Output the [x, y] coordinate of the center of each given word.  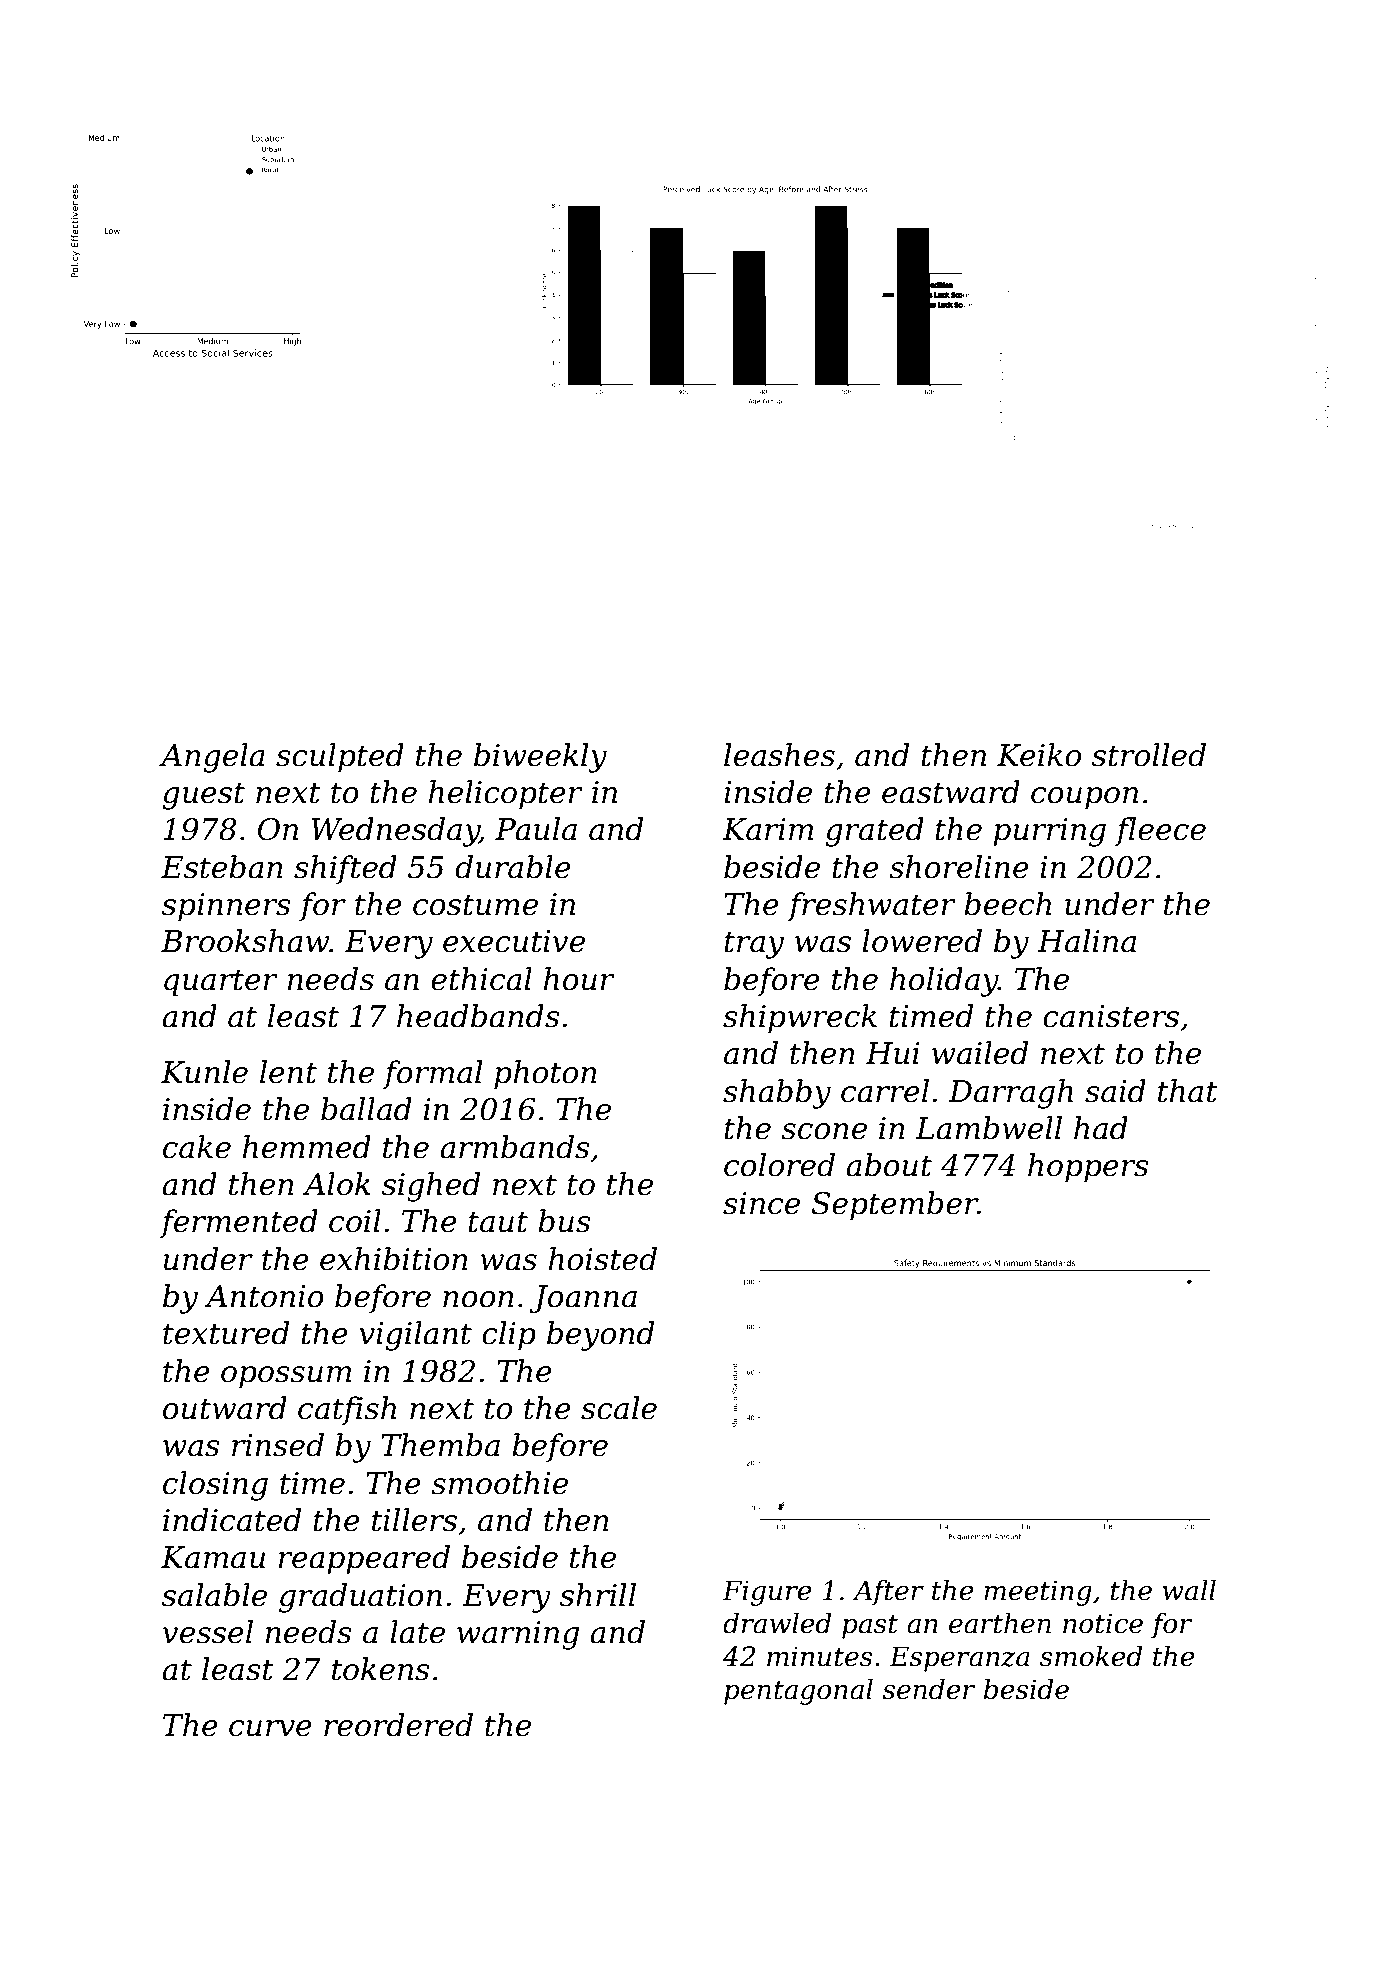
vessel [208, 1632]
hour [579, 979]
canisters [1111, 1016]
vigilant [415, 1336]
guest [204, 796]
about [889, 1165]
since [761, 1203]
